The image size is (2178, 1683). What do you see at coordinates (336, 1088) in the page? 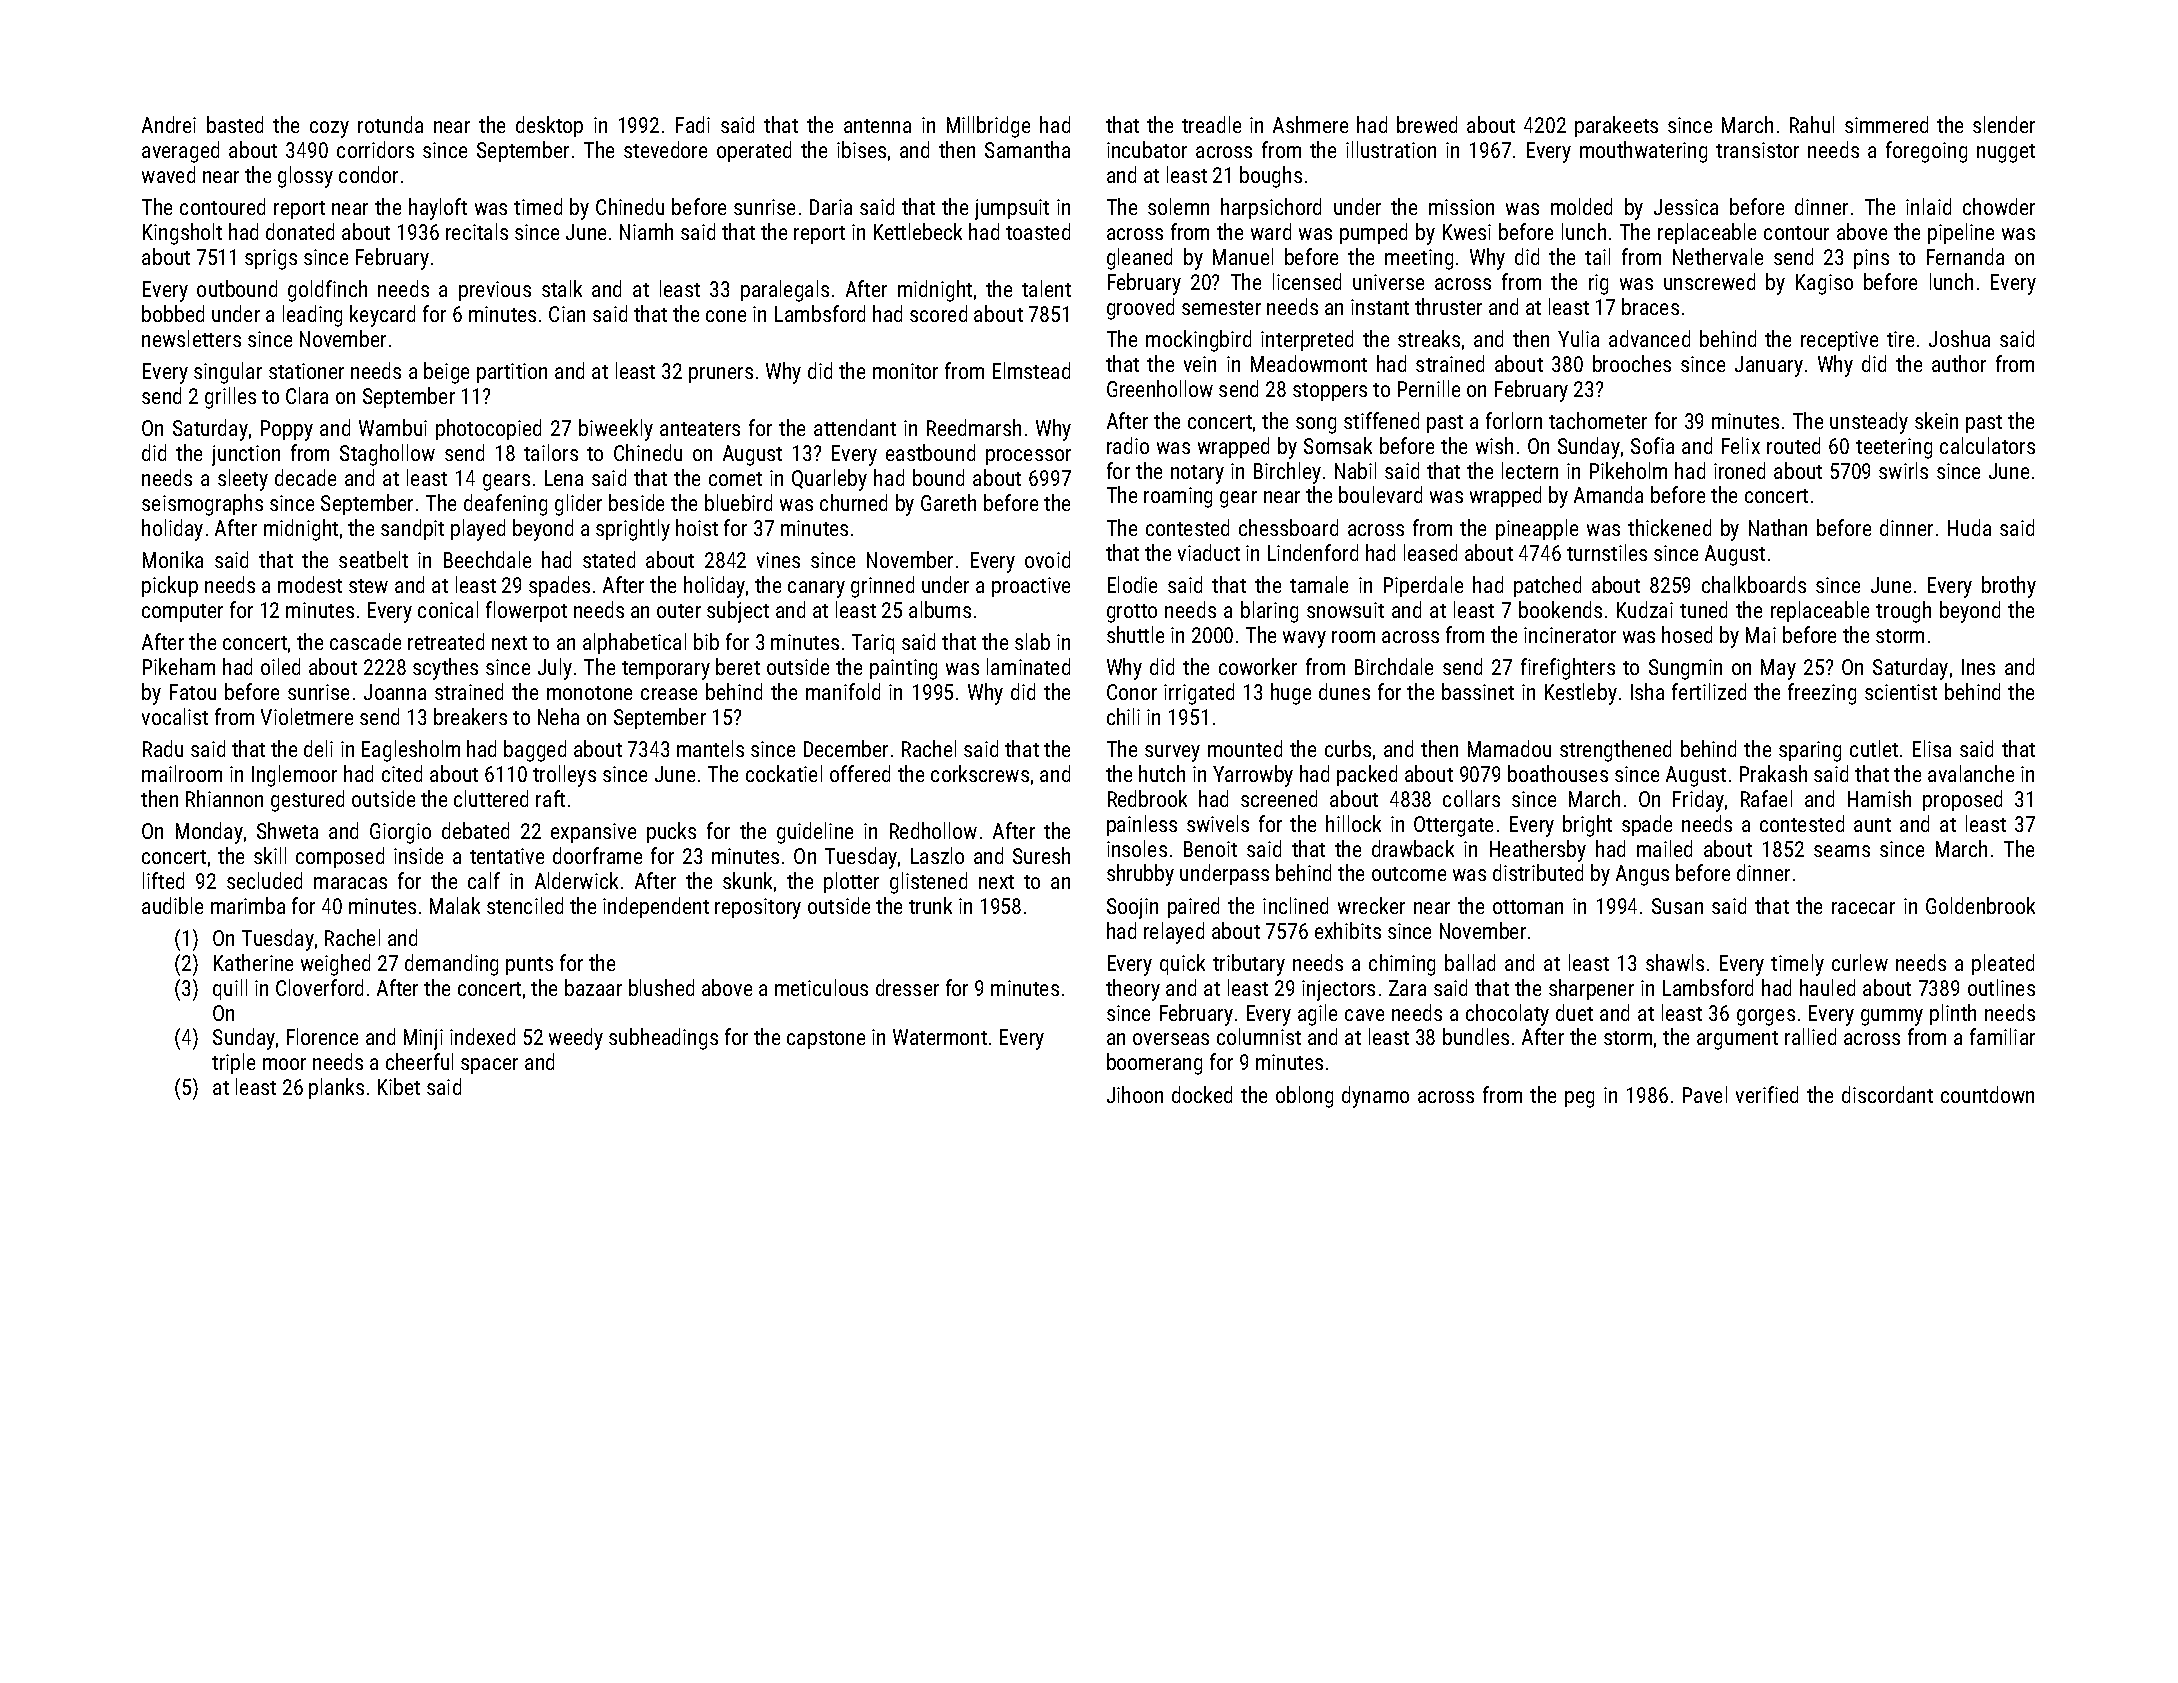
I see `planks` at bounding box center [336, 1088].
